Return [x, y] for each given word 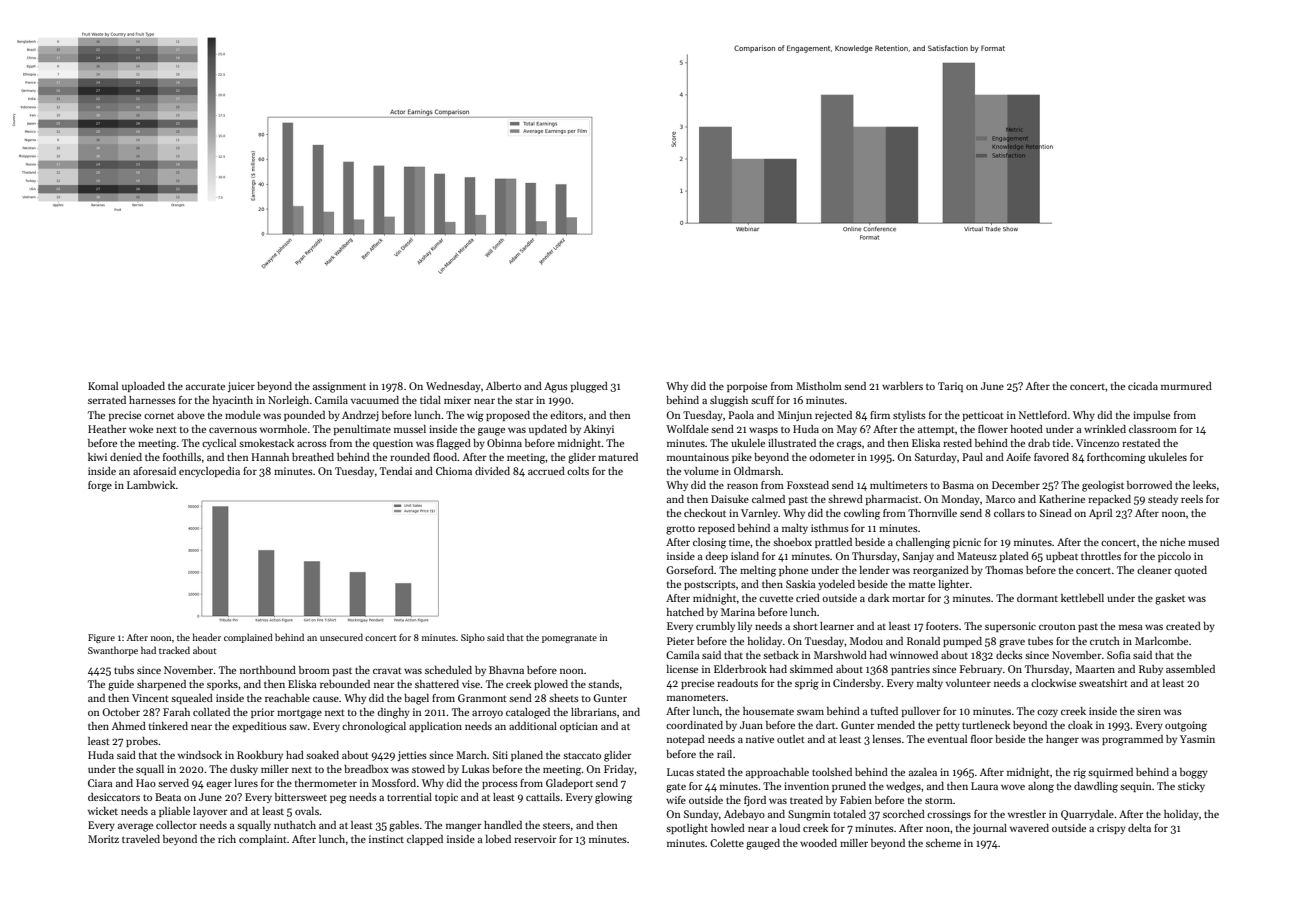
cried [808, 598]
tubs [124, 670]
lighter [954, 585]
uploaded [143, 387]
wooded [818, 843]
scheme [943, 843]
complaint [263, 840]
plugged [589, 387]
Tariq [950, 387]
